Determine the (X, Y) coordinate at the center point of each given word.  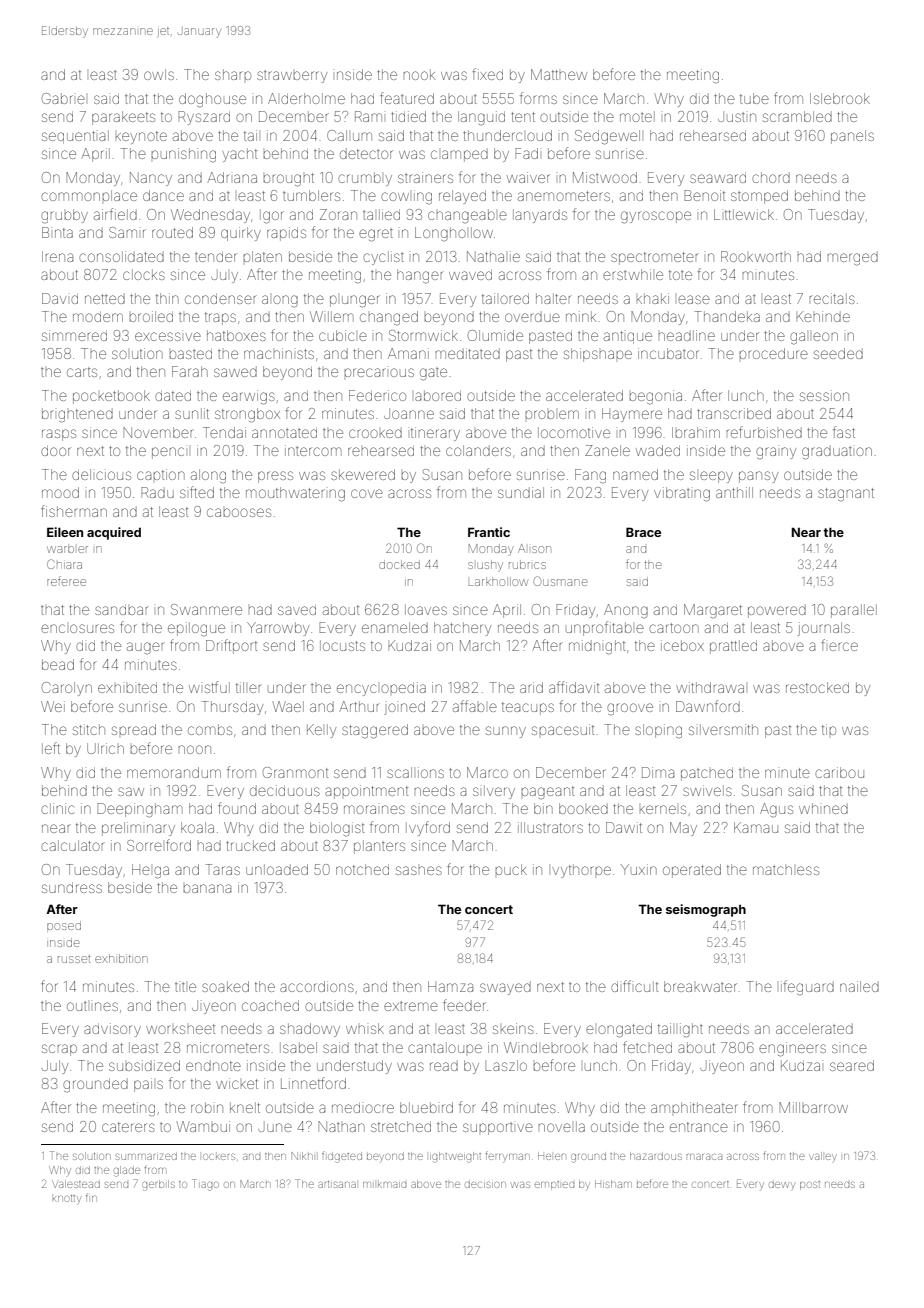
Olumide (495, 335)
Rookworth (756, 256)
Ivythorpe (581, 871)
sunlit (192, 413)
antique (628, 337)
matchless (786, 870)
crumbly (365, 179)
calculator (73, 845)
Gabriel (63, 98)
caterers (128, 1127)
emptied (554, 1185)
